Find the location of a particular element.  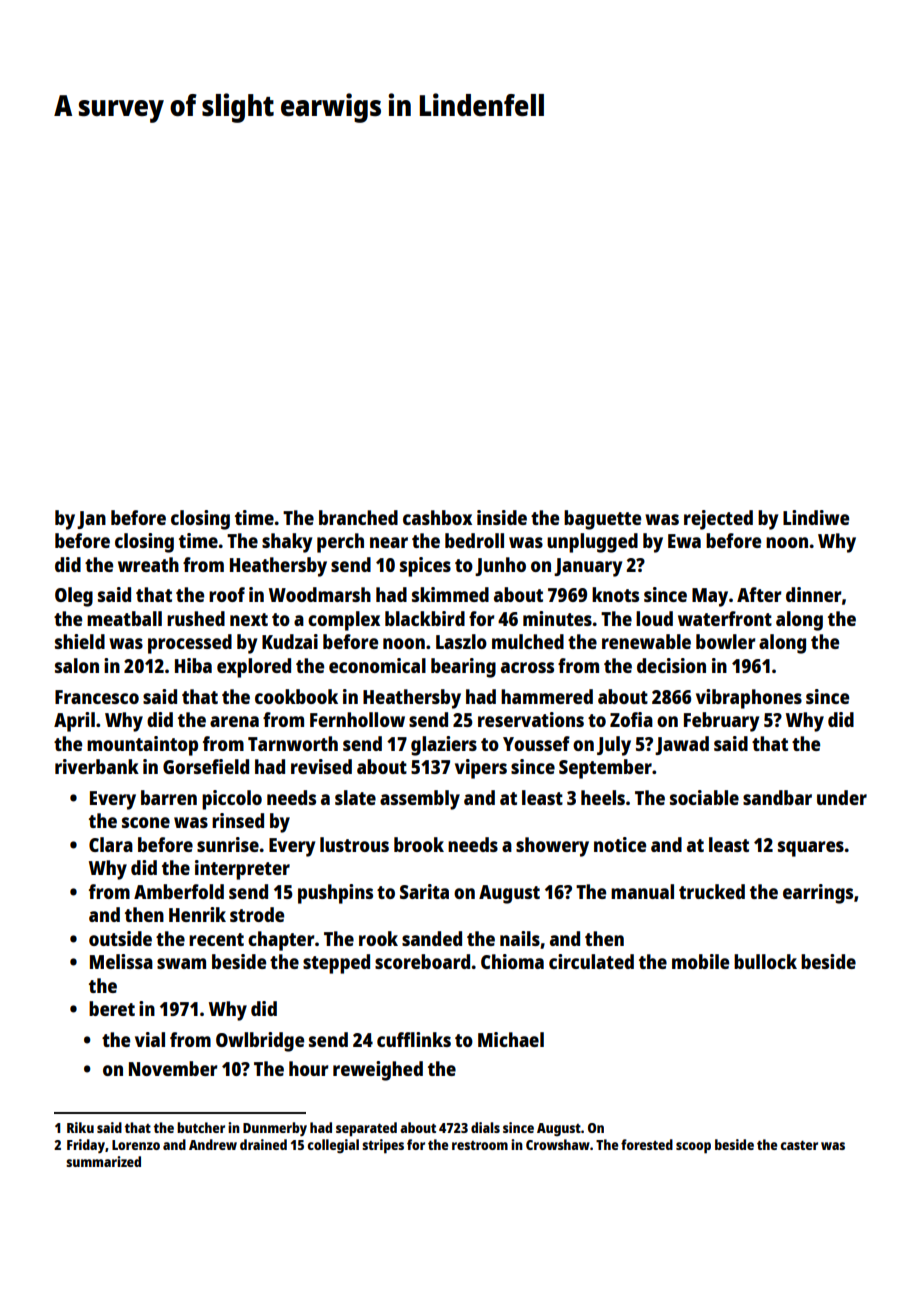

scoop is located at coordinates (693, 1148).
